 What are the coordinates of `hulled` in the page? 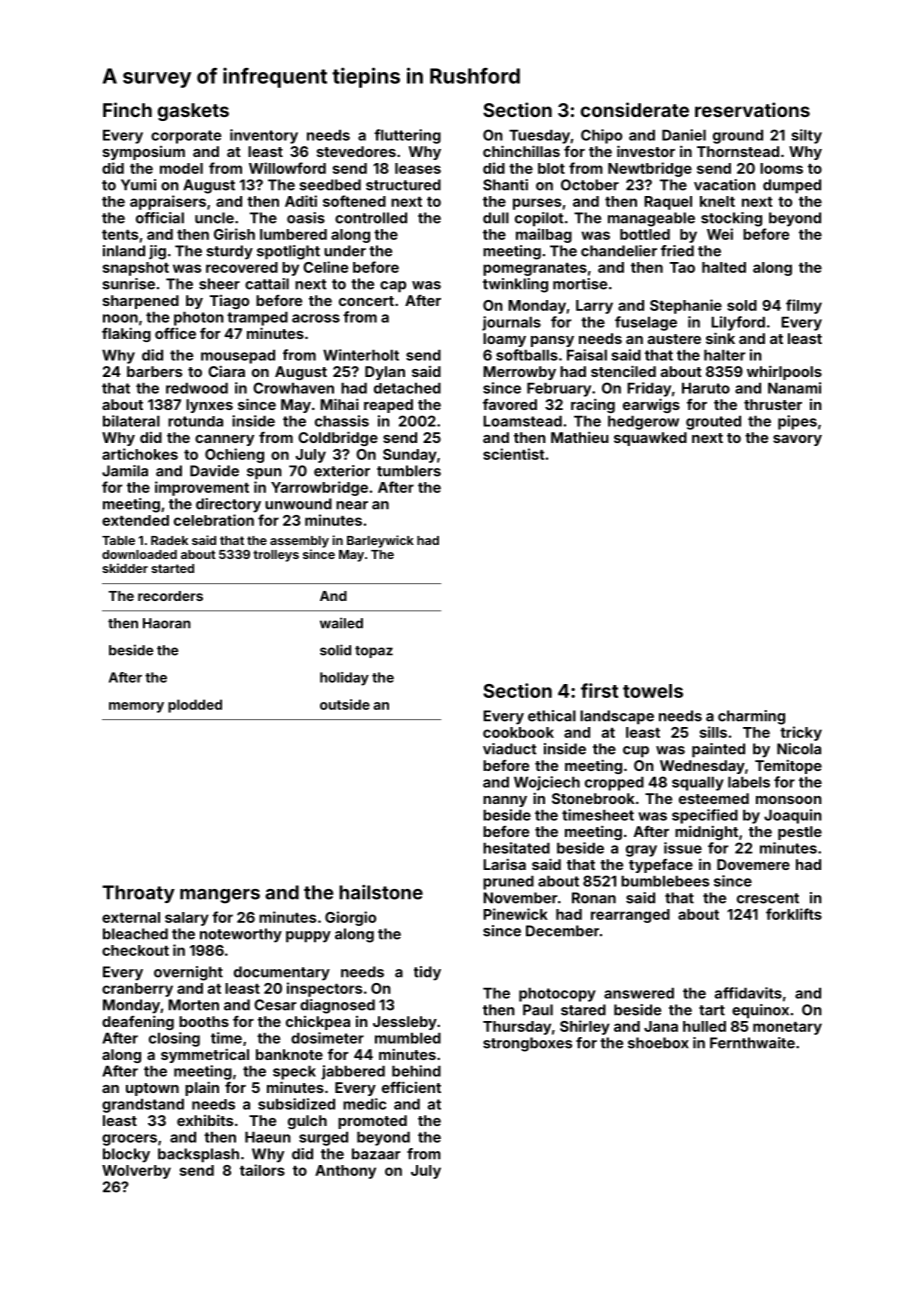 It's located at (704, 1026).
